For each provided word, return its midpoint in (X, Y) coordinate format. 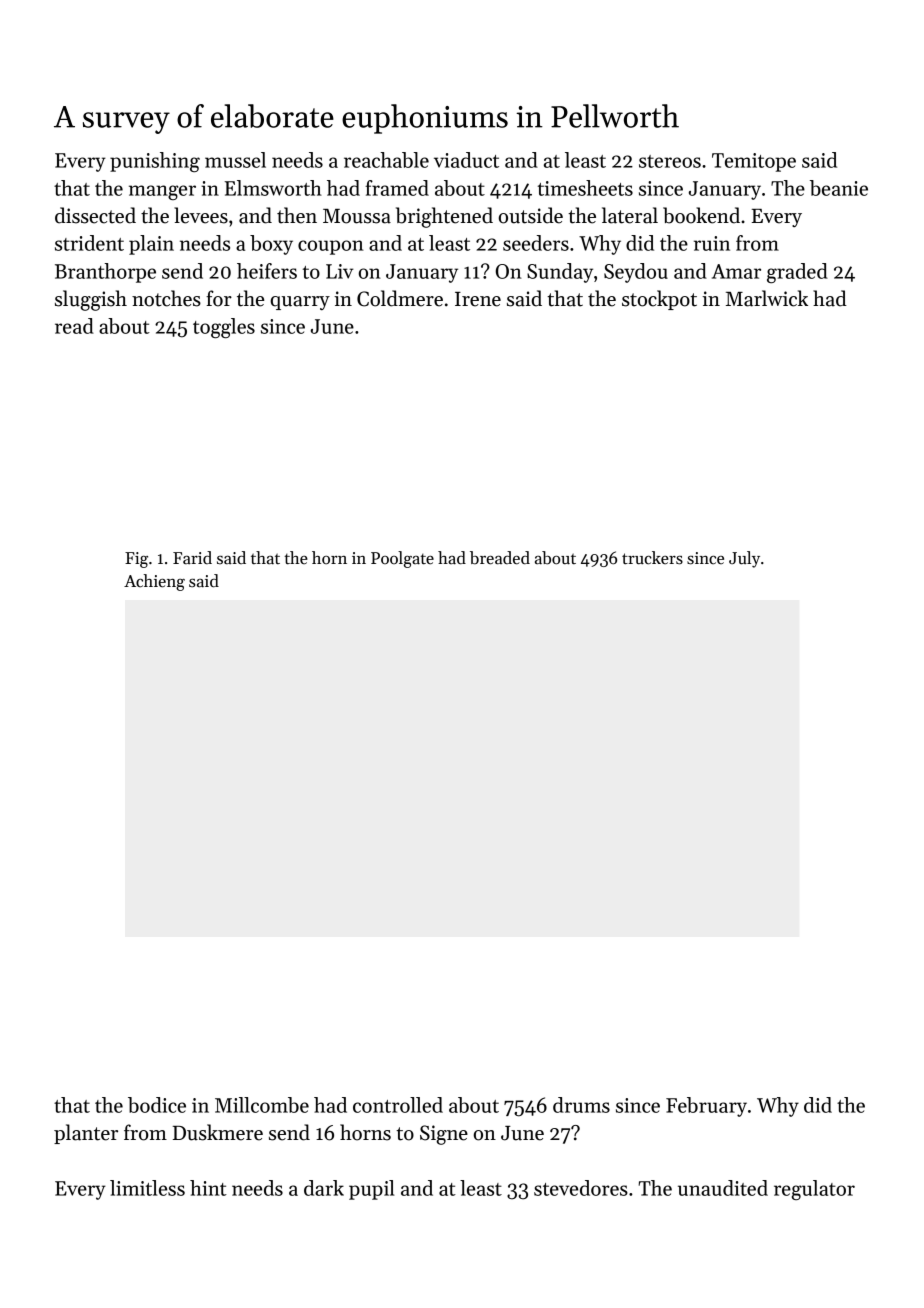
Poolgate (402, 559)
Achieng (154, 582)
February (706, 1107)
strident (89, 243)
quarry (300, 303)
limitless (147, 1188)
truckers (652, 558)
